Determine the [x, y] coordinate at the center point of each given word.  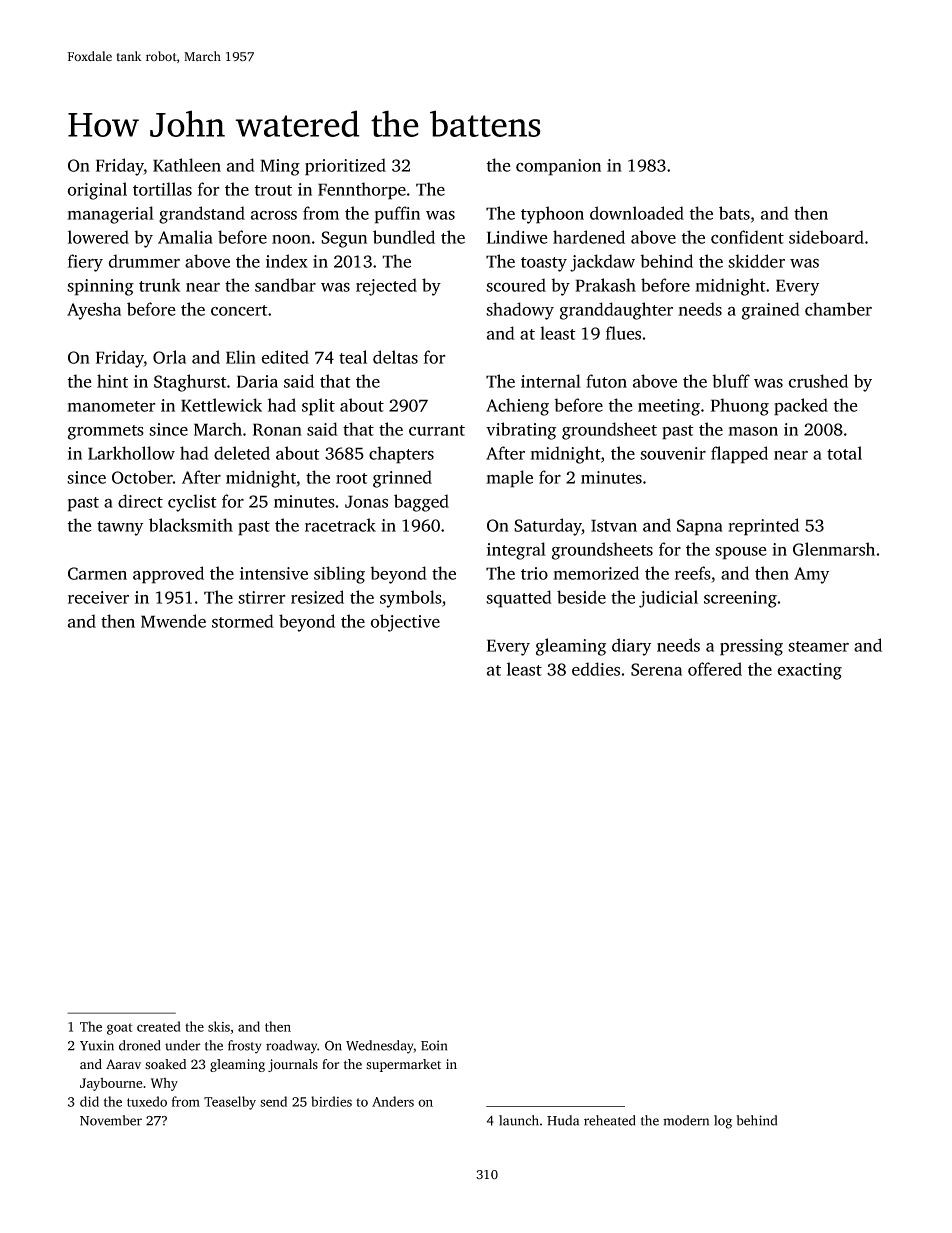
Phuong [740, 407]
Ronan [277, 429]
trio [534, 573]
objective [405, 623]
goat [120, 1029]
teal [353, 357]
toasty [544, 264]
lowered [98, 237]
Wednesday [380, 1047]
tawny [120, 528]
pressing [751, 647]
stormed [243, 621]
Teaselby [230, 1103]
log [723, 1122]
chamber [838, 309]
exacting [809, 671]
